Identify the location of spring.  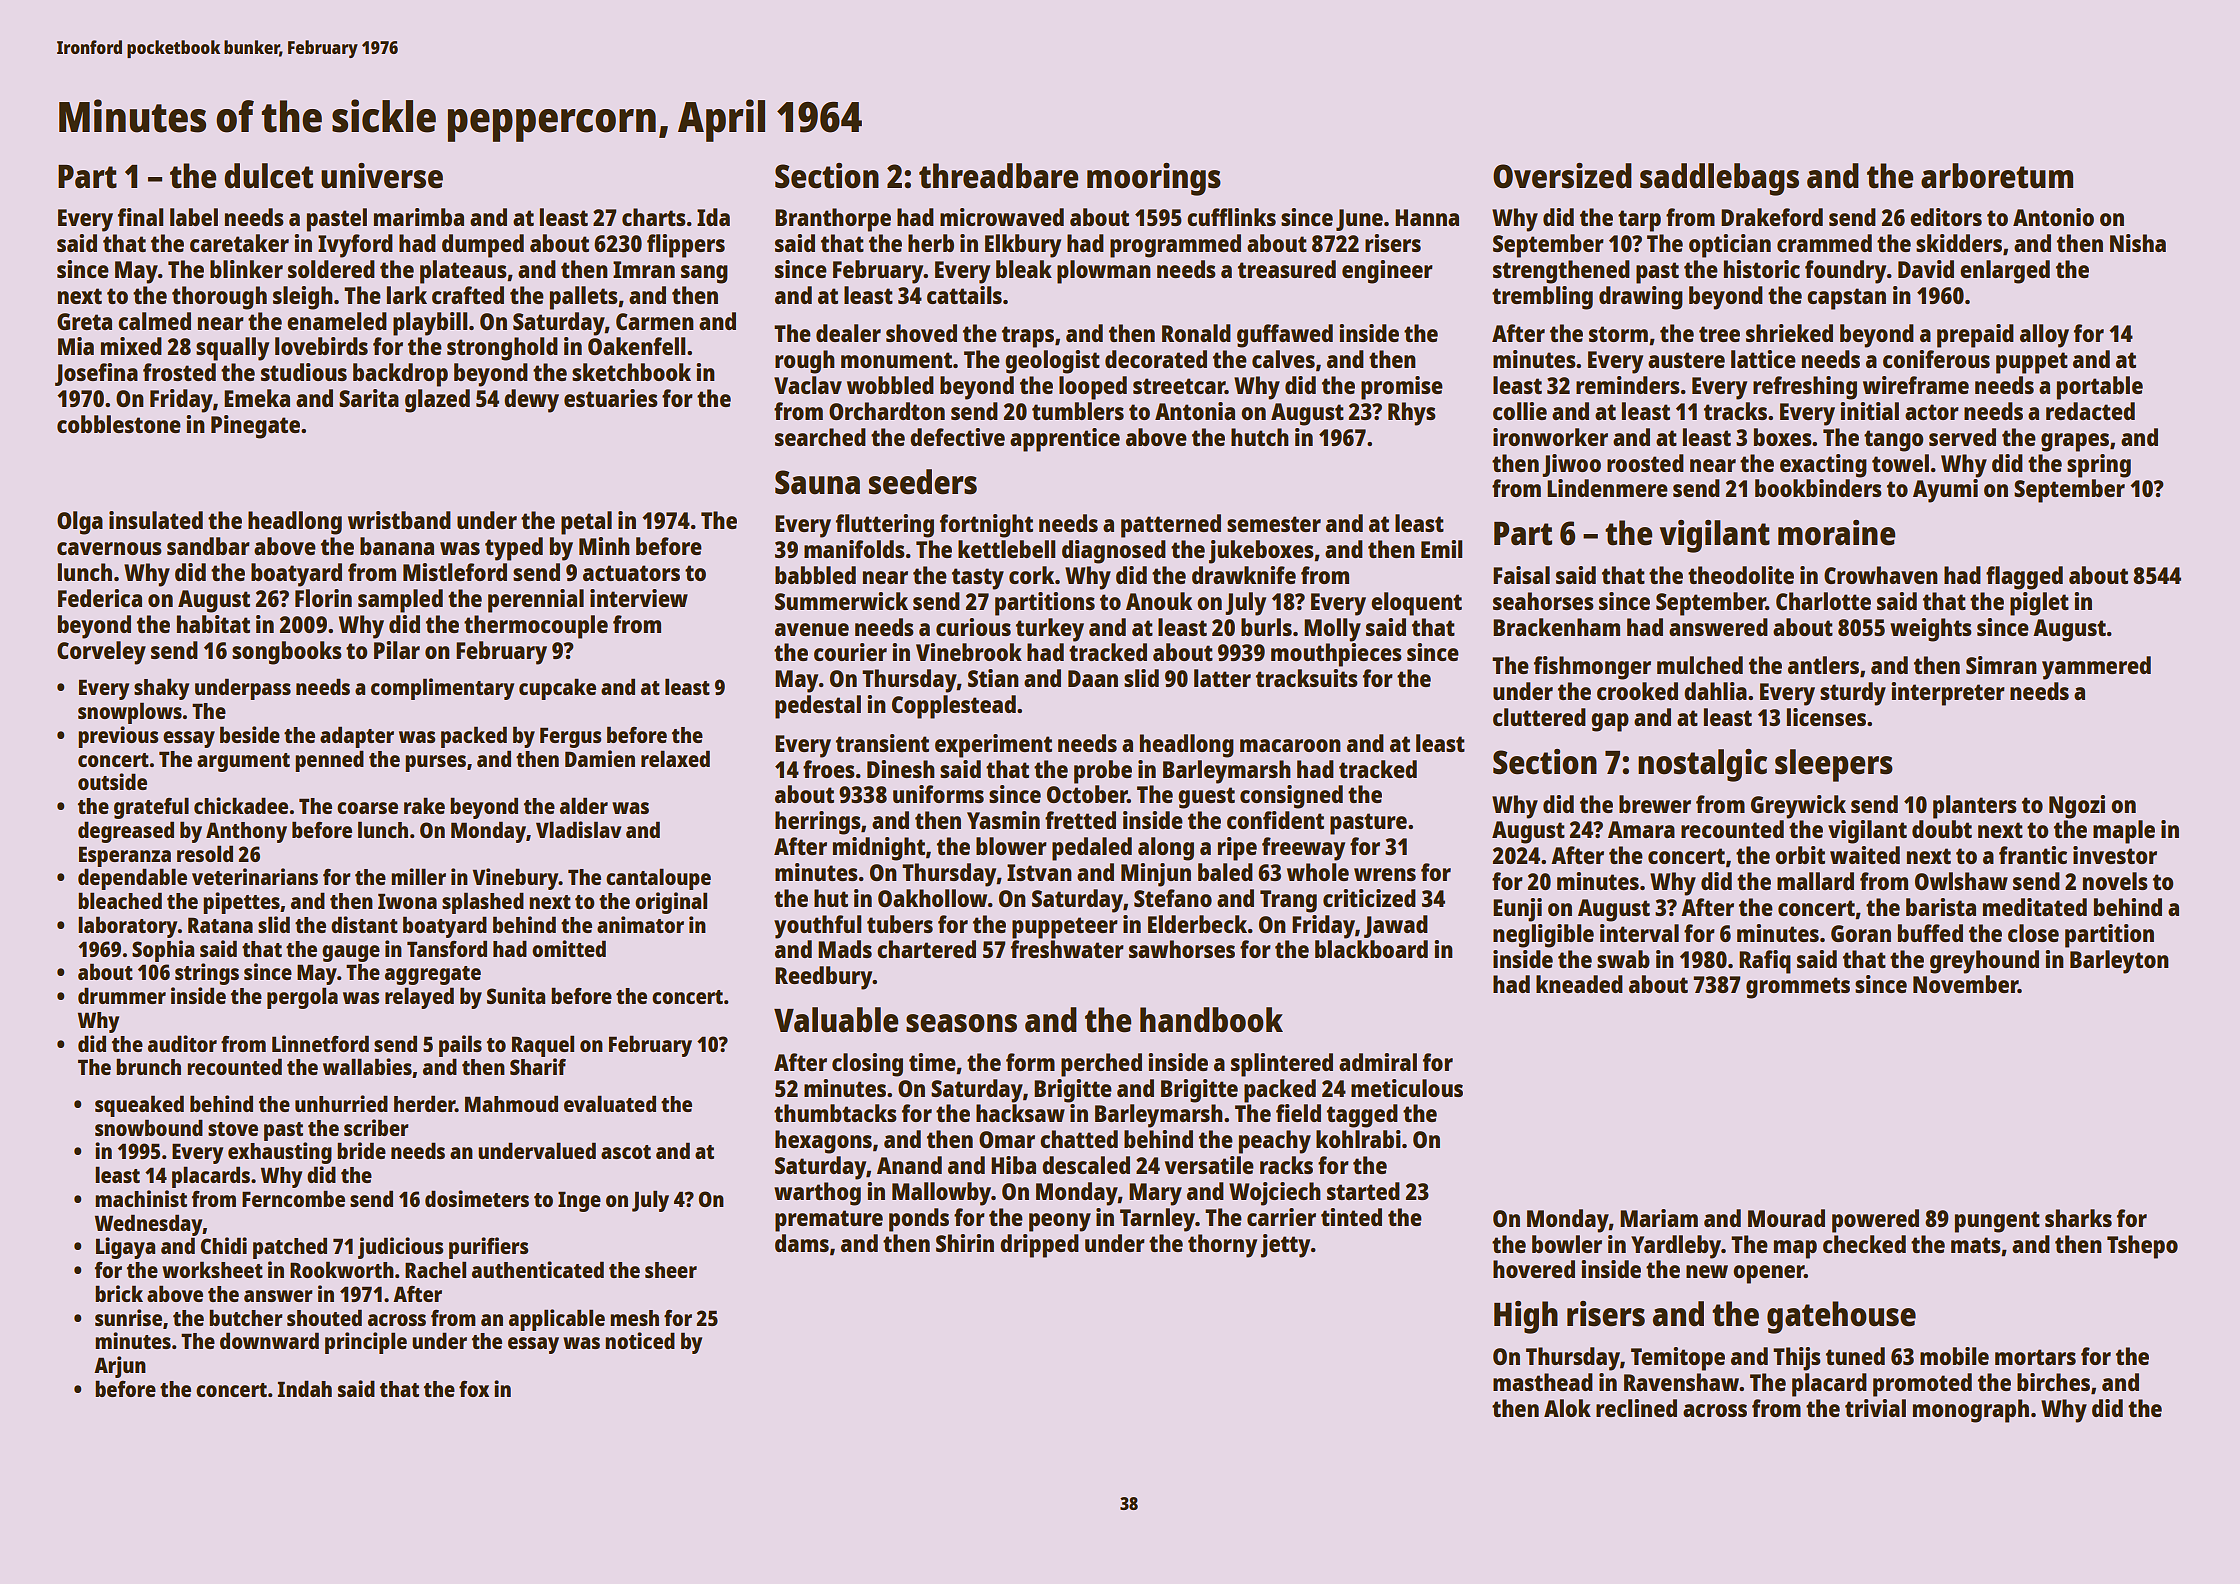
(2099, 466).
